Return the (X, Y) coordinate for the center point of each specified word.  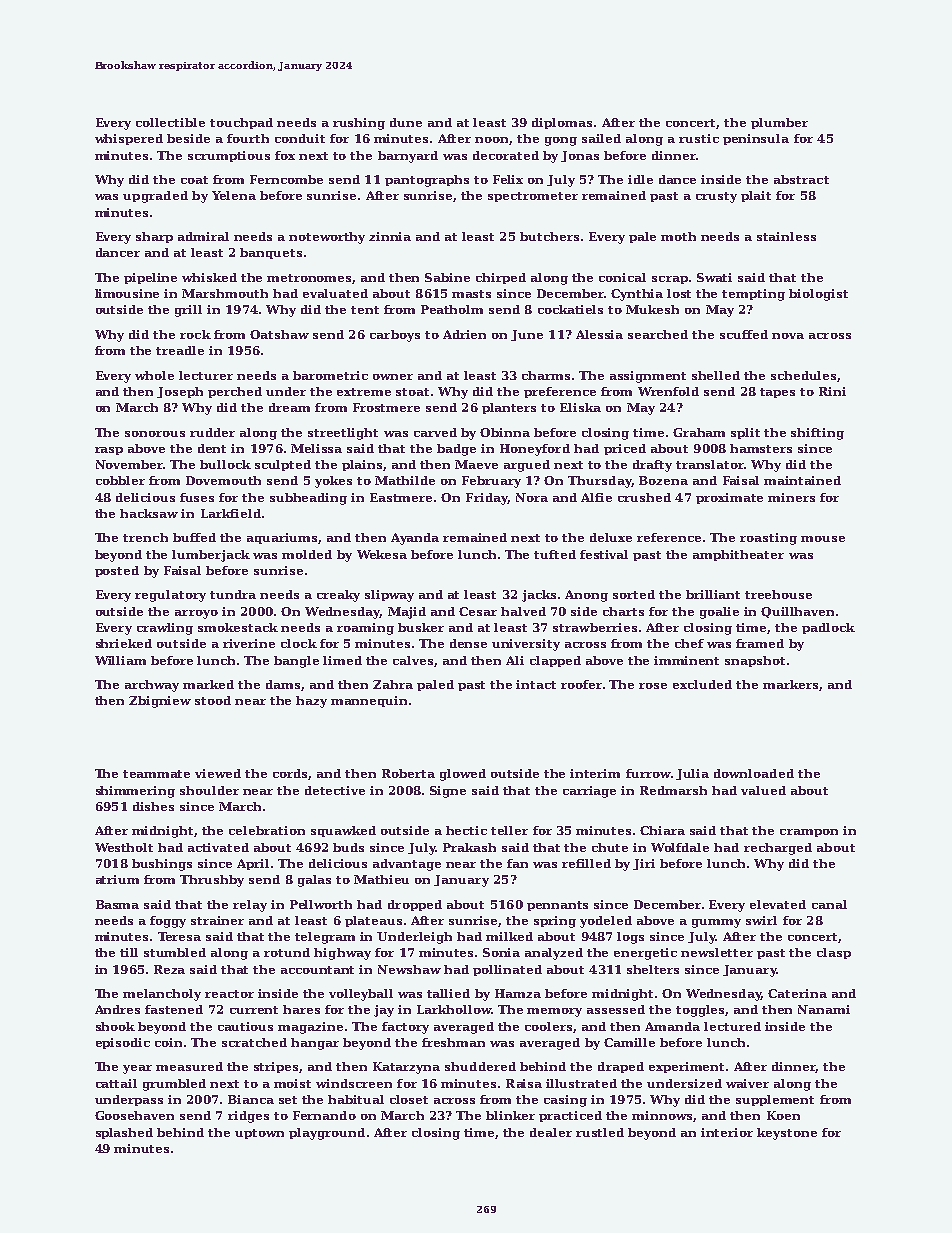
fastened (174, 1009)
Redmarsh (673, 790)
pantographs (427, 181)
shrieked (124, 643)
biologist (818, 295)
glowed (463, 775)
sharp (154, 237)
